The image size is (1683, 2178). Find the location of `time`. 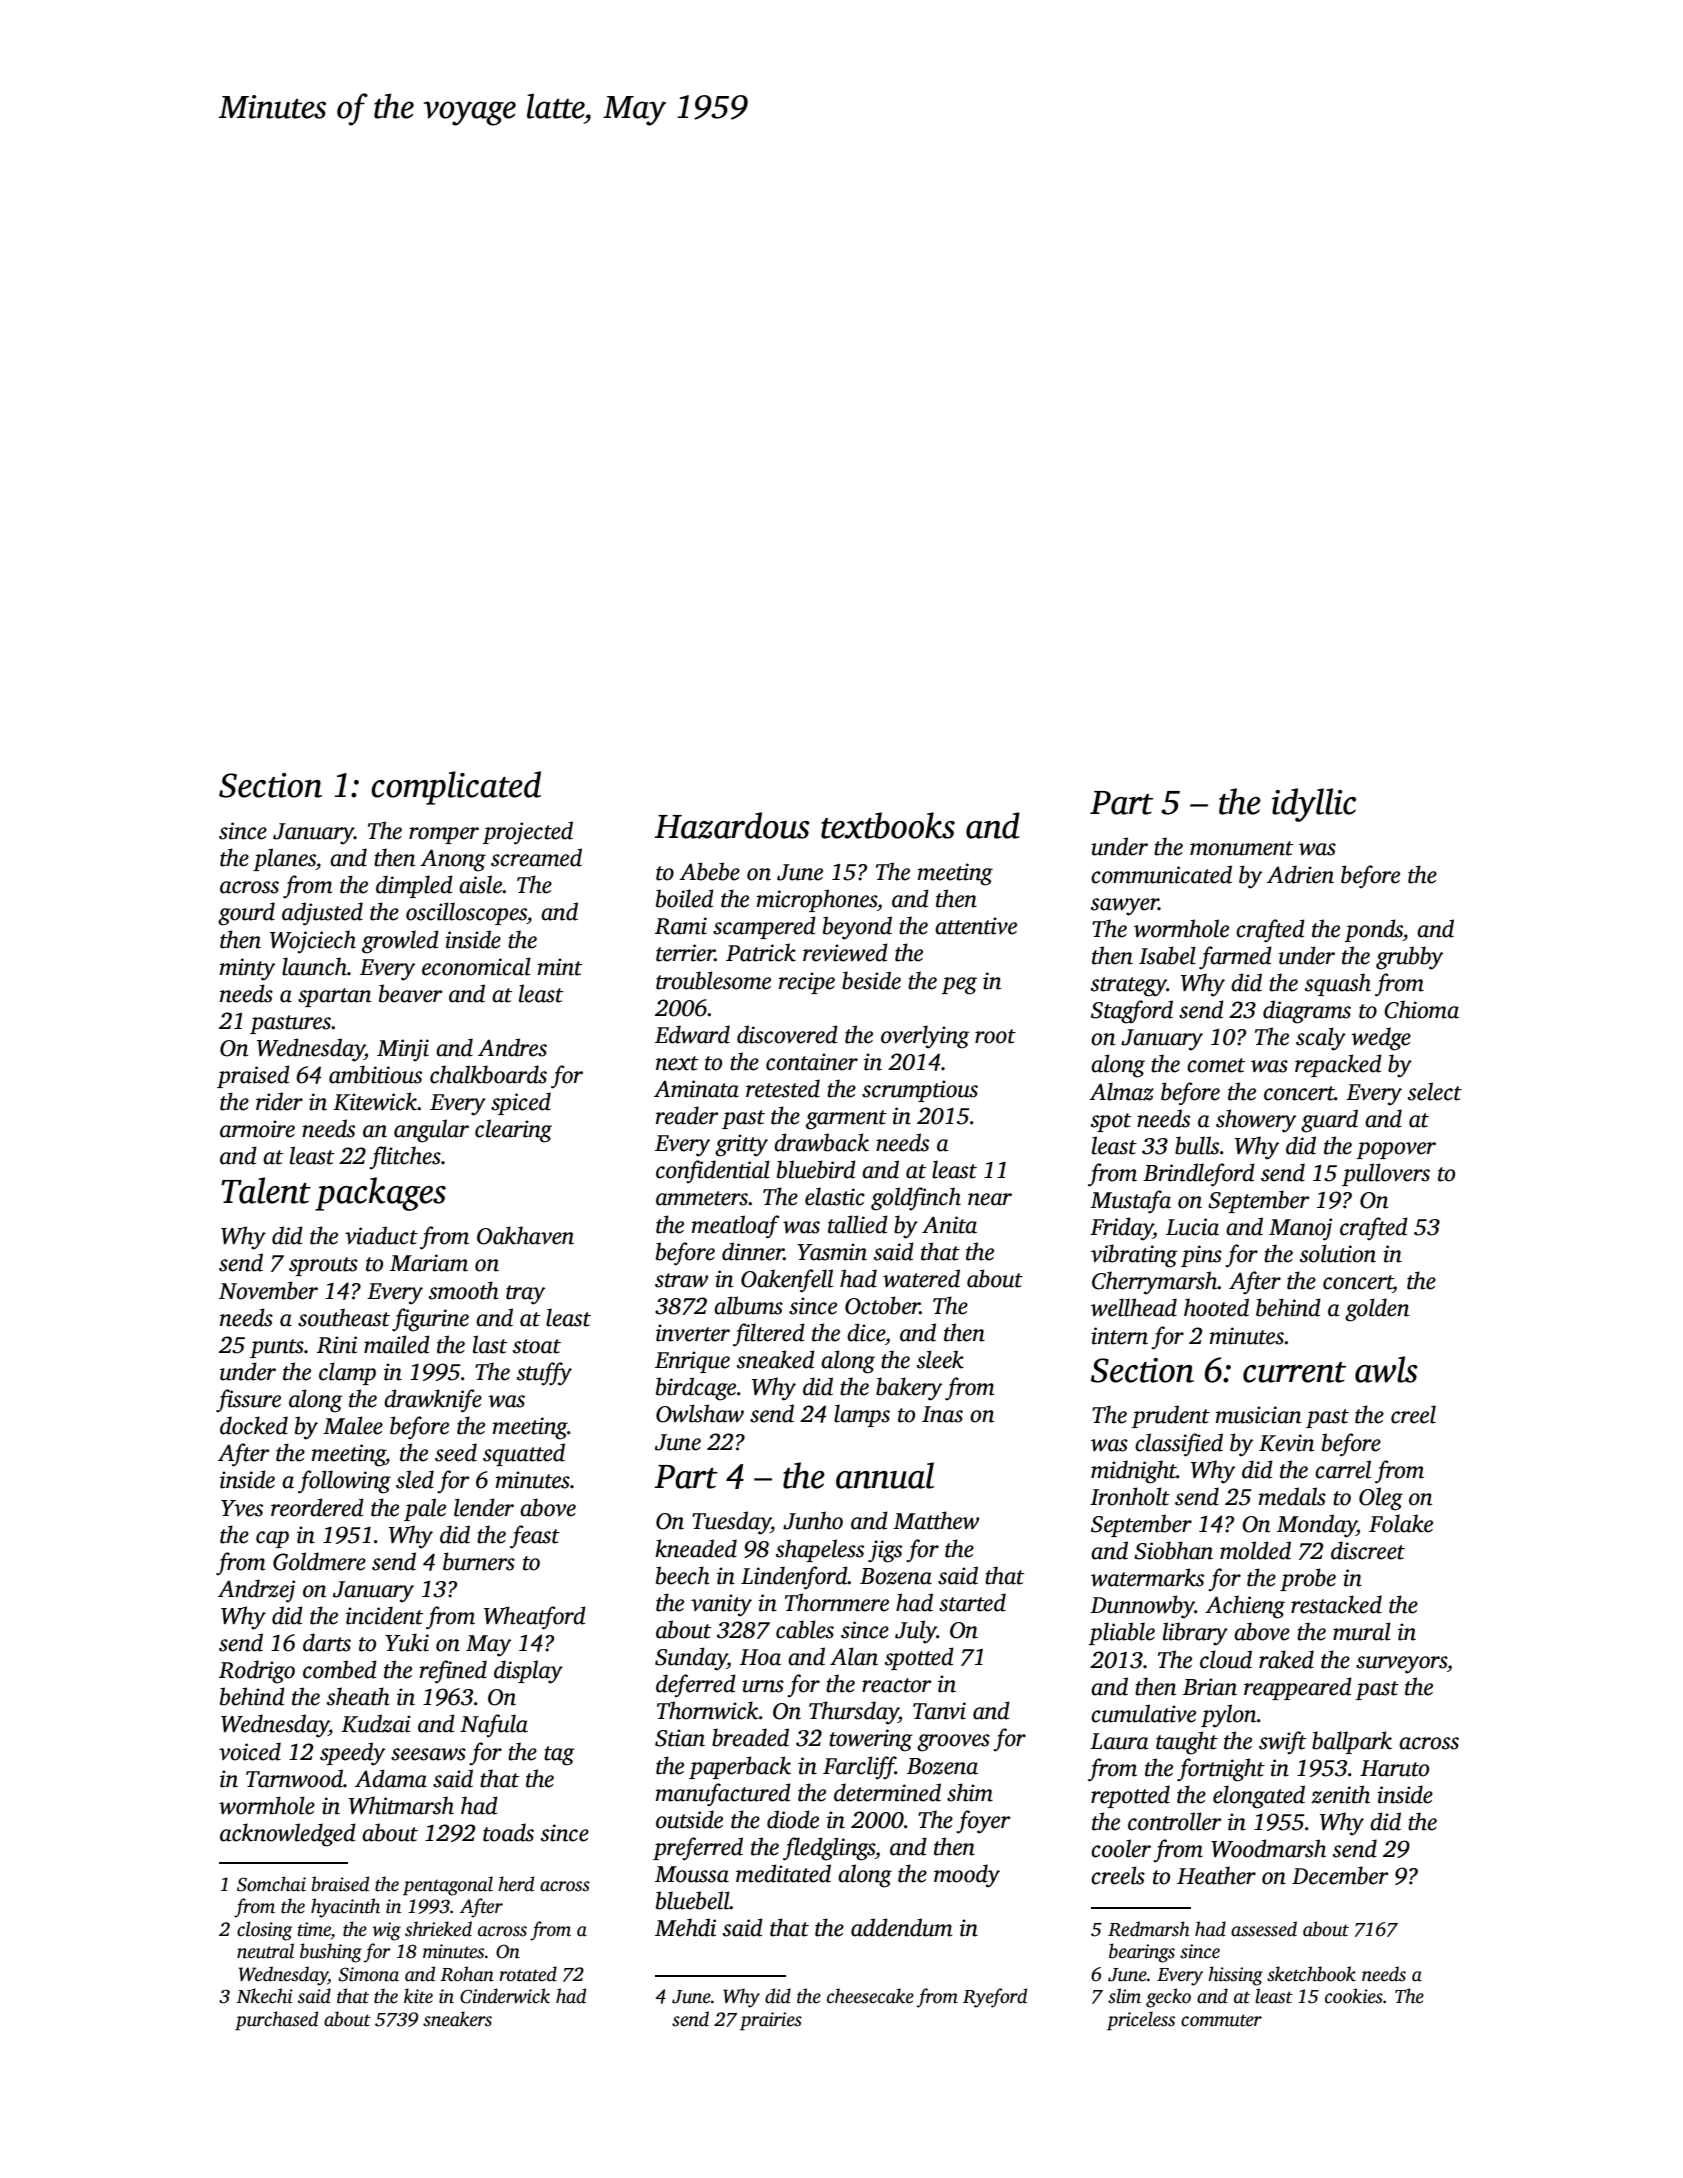

time is located at coordinates (314, 1929).
